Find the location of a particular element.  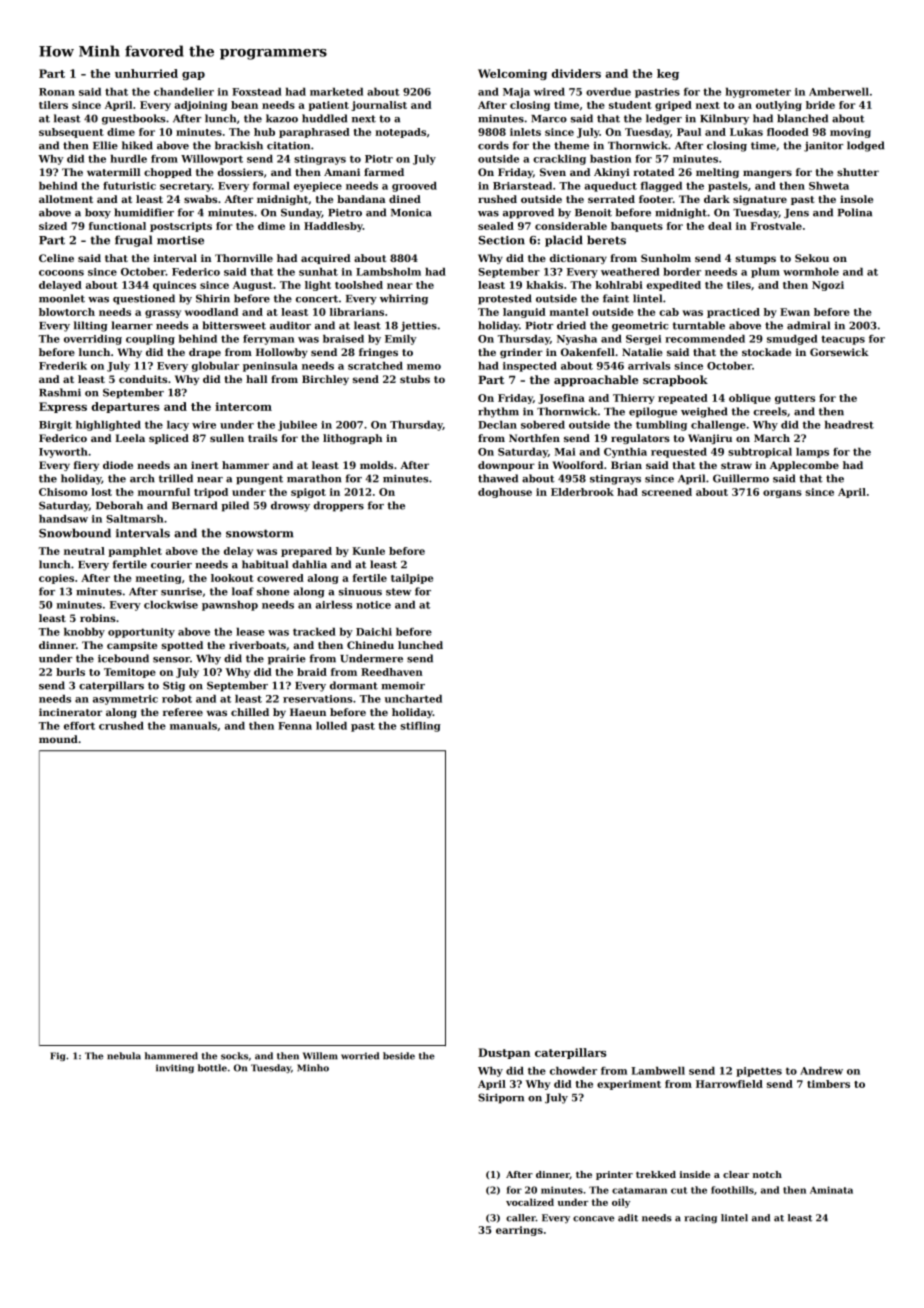

Siriporn is located at coordinates (501, 1098).
